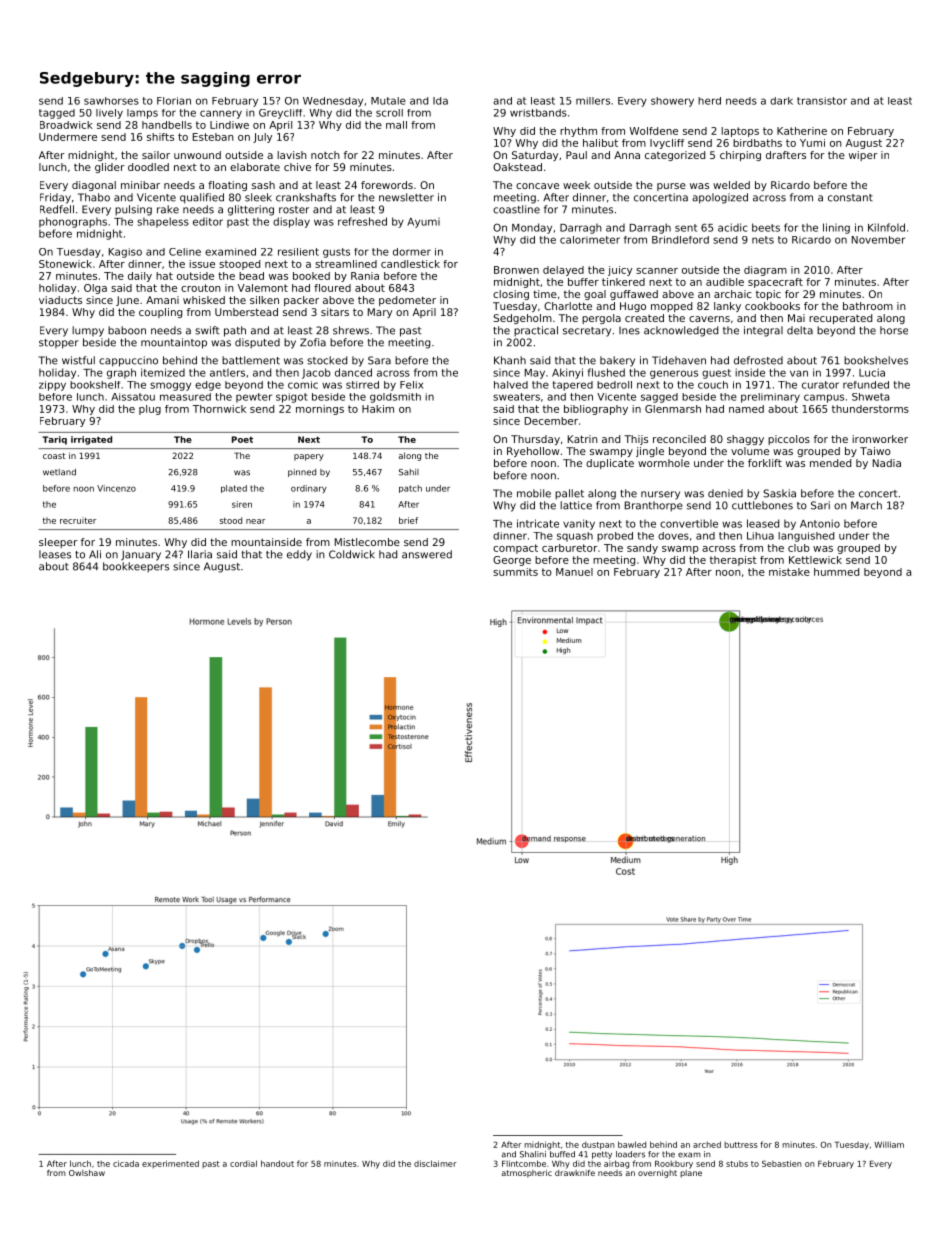 The image size is (952, 1233). Describe the element at coordinates (136, 567) in the screenshot. I see `bookkeepers` at that location.
